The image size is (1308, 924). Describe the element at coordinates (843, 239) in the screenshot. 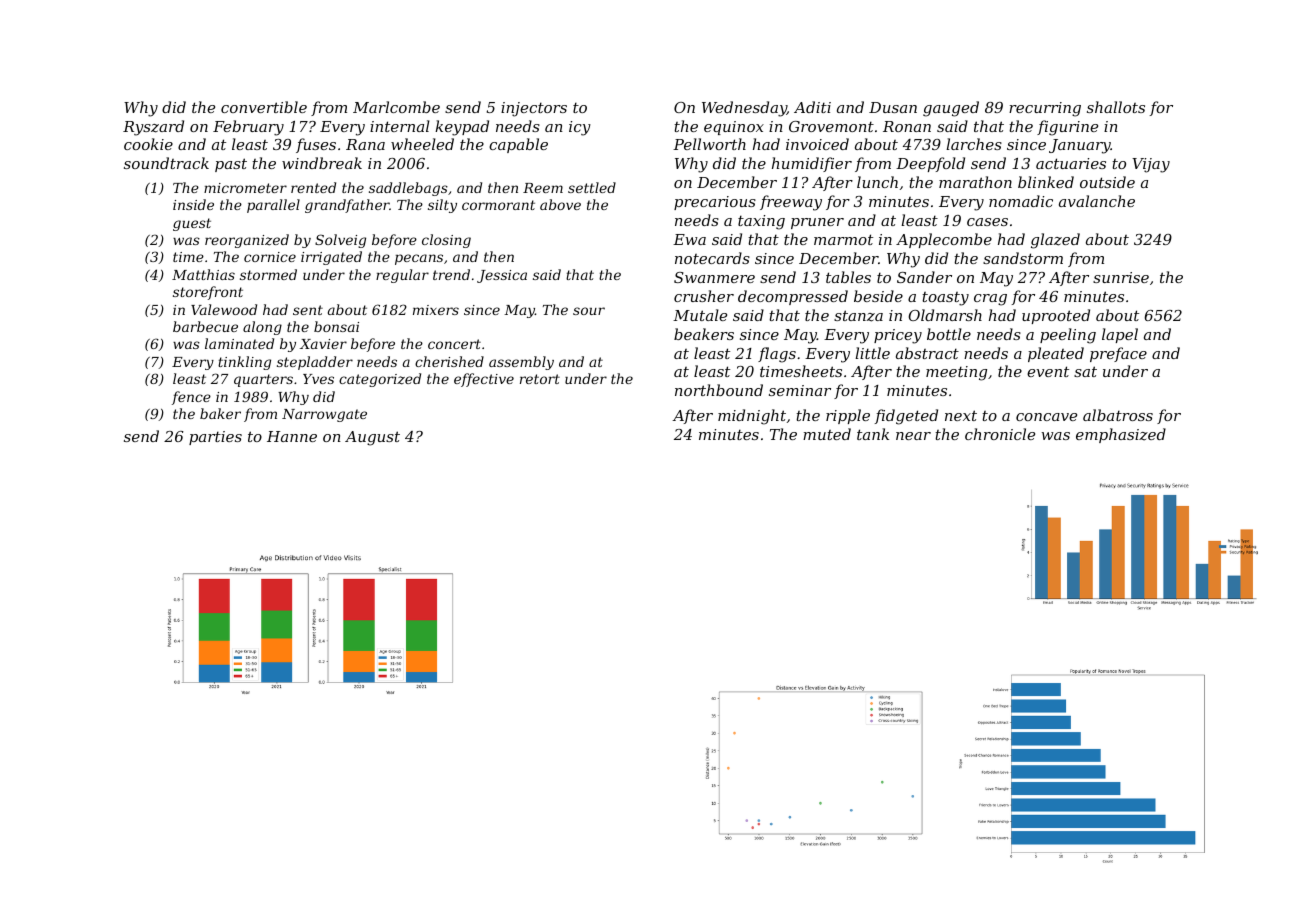

I see `marmot` at that location.
